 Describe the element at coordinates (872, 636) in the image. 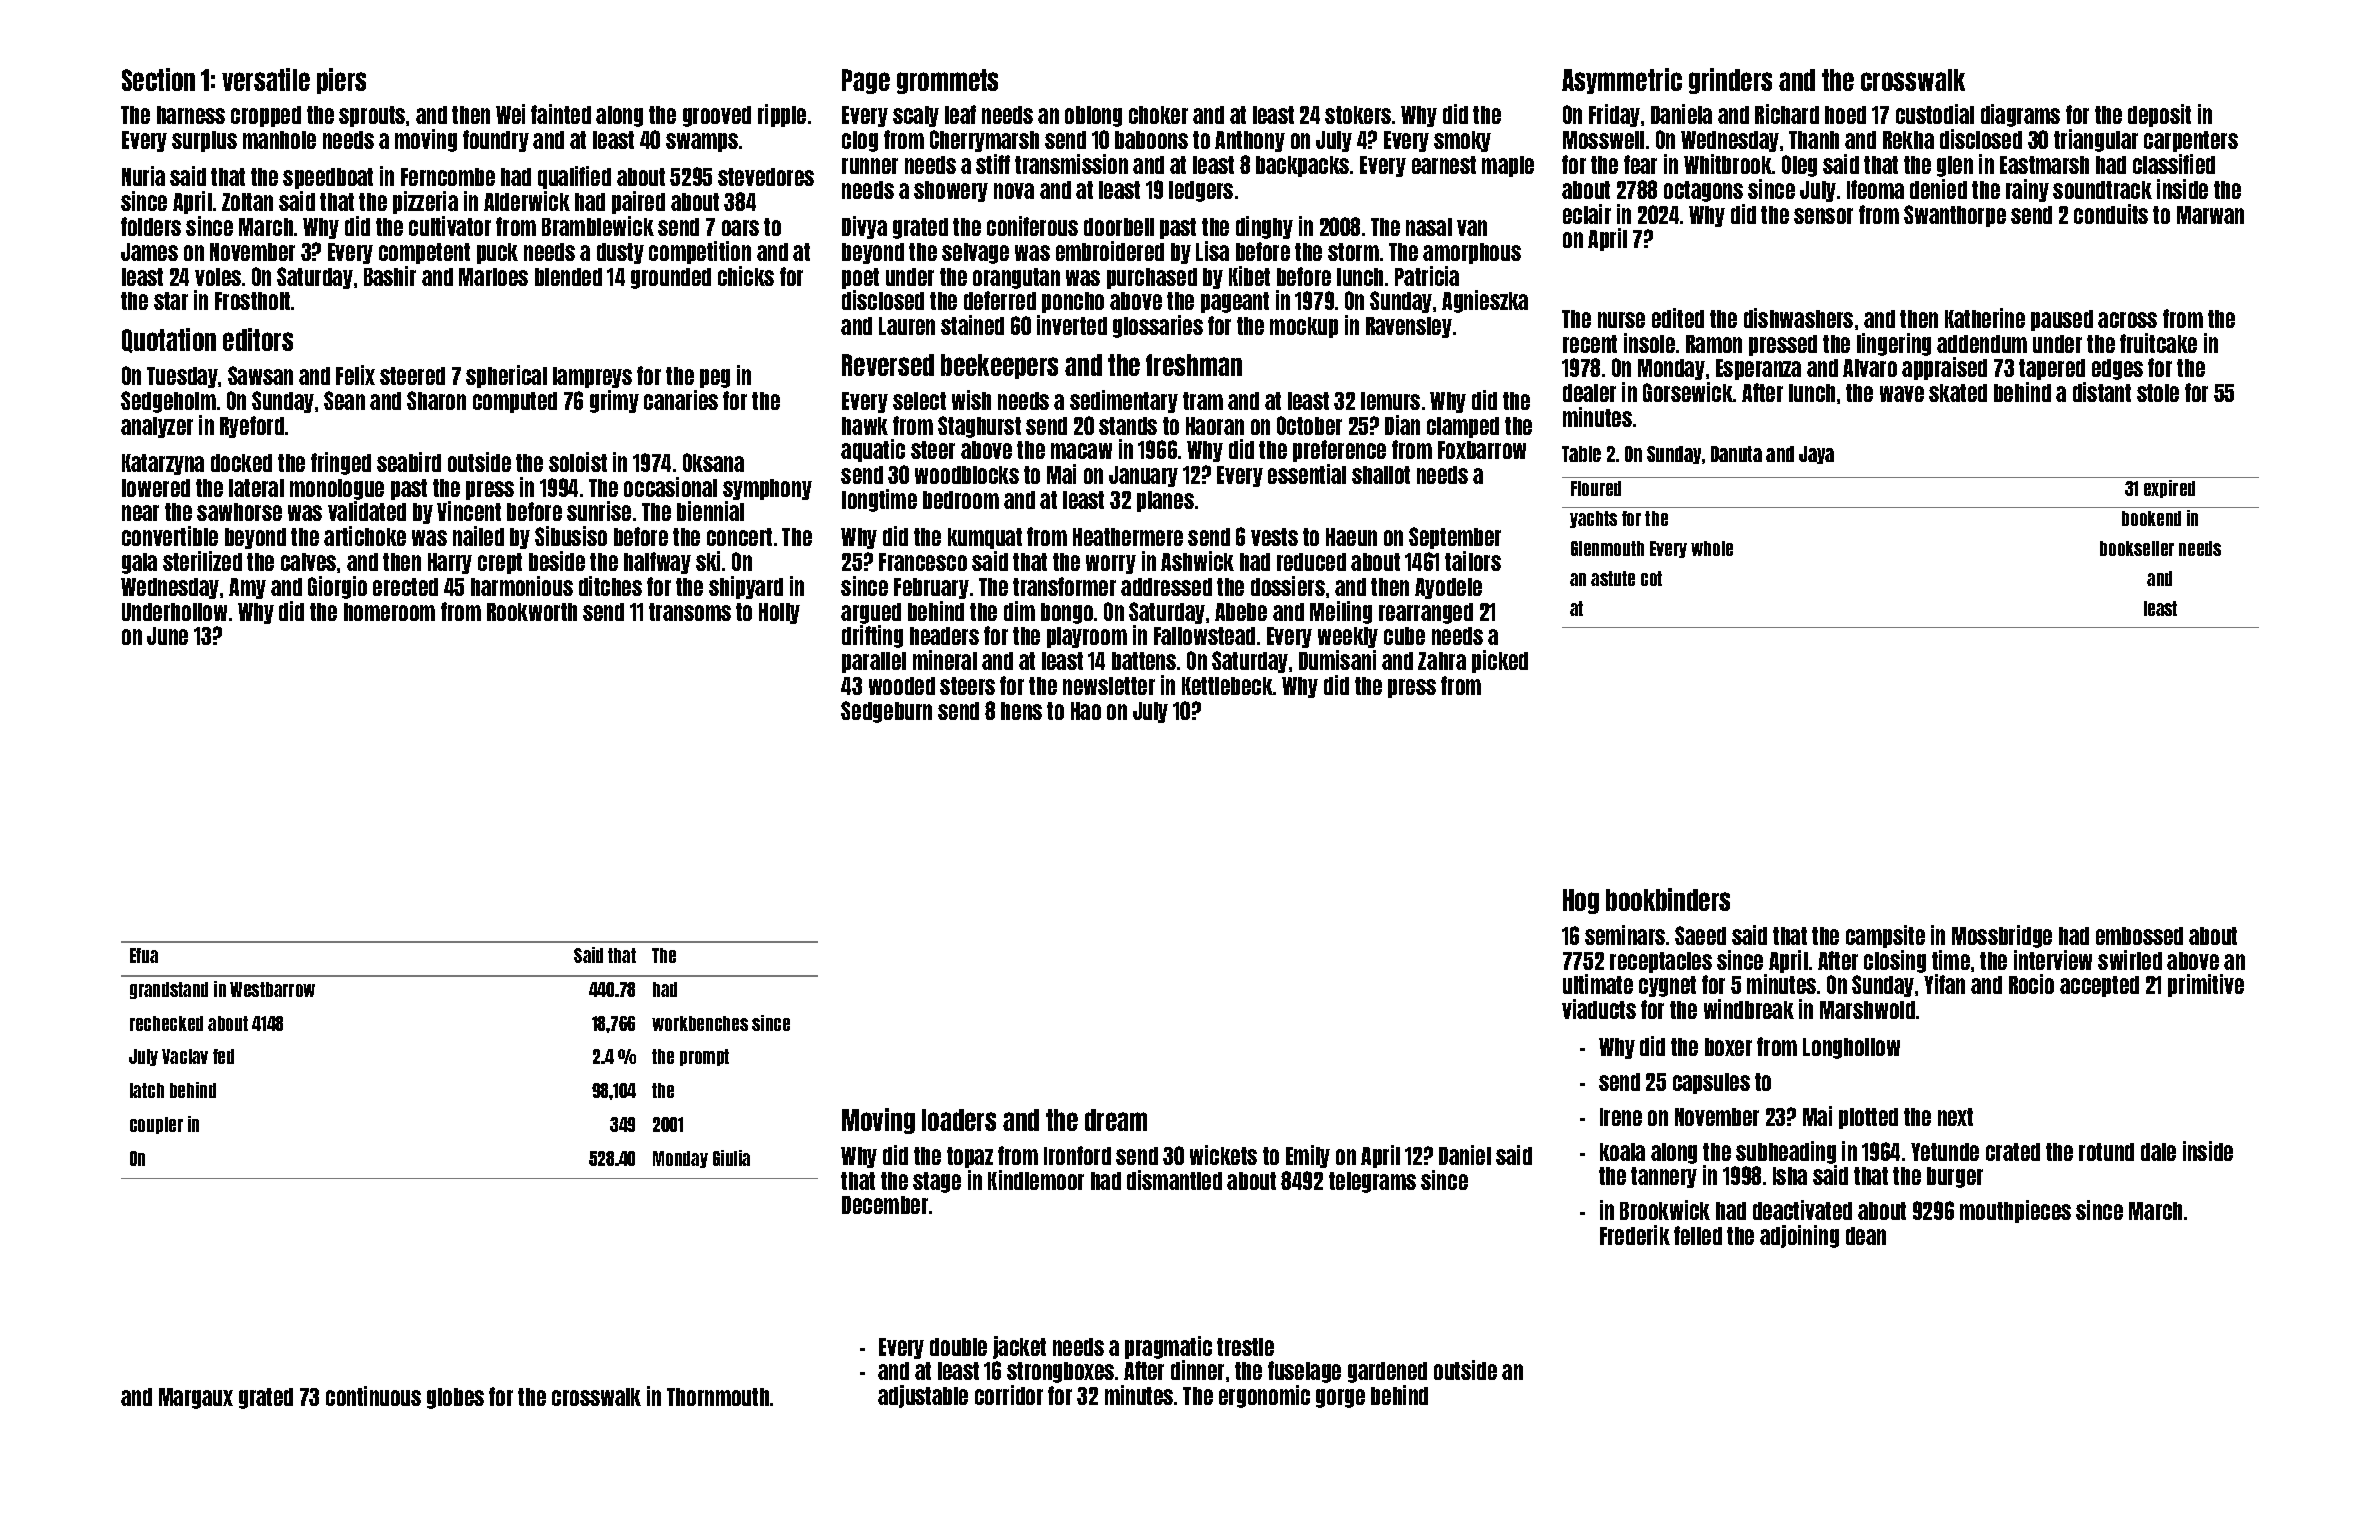

I see `drifting` at that location.
